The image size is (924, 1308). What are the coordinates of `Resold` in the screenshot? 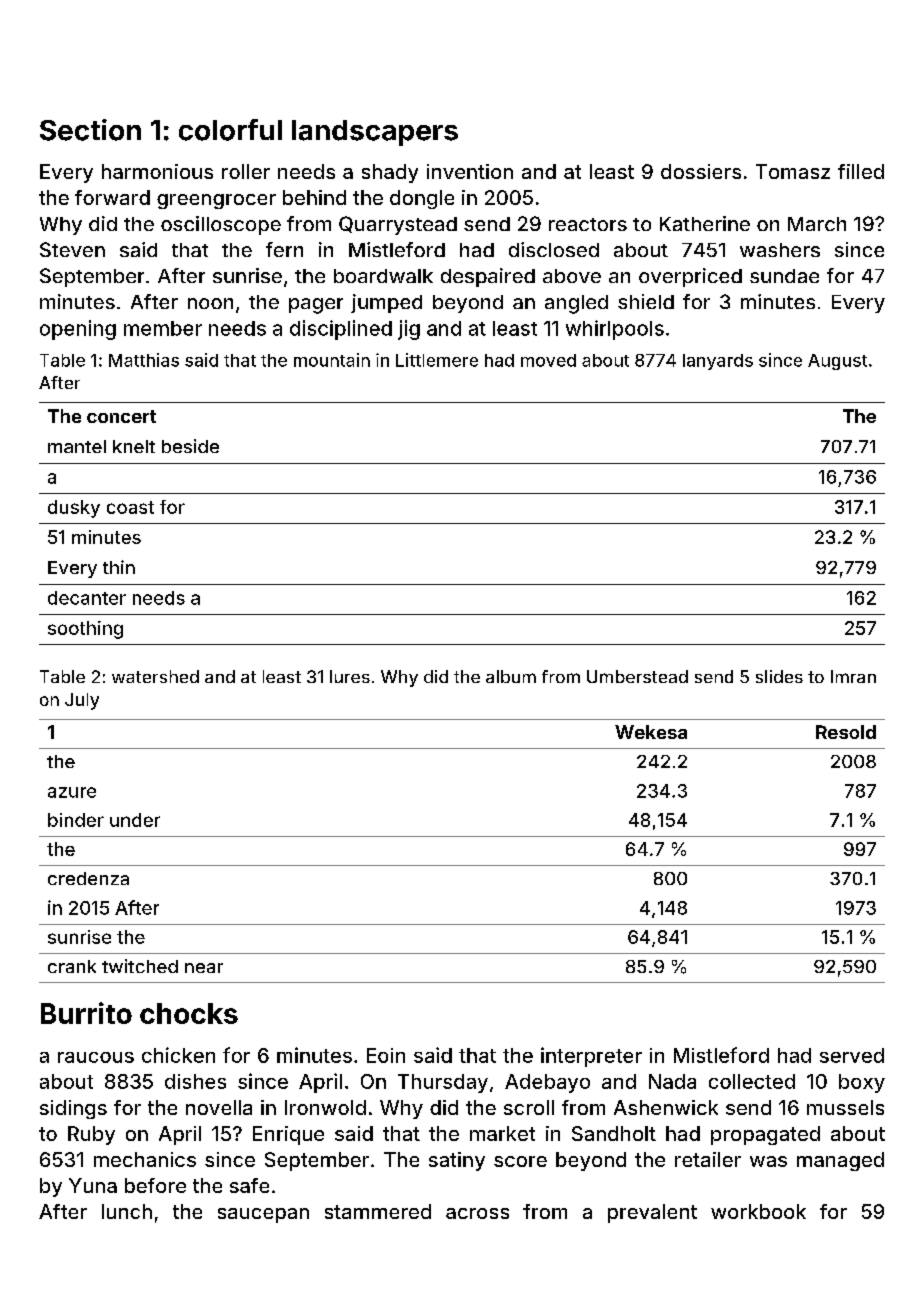 It's located at (846, 732).
